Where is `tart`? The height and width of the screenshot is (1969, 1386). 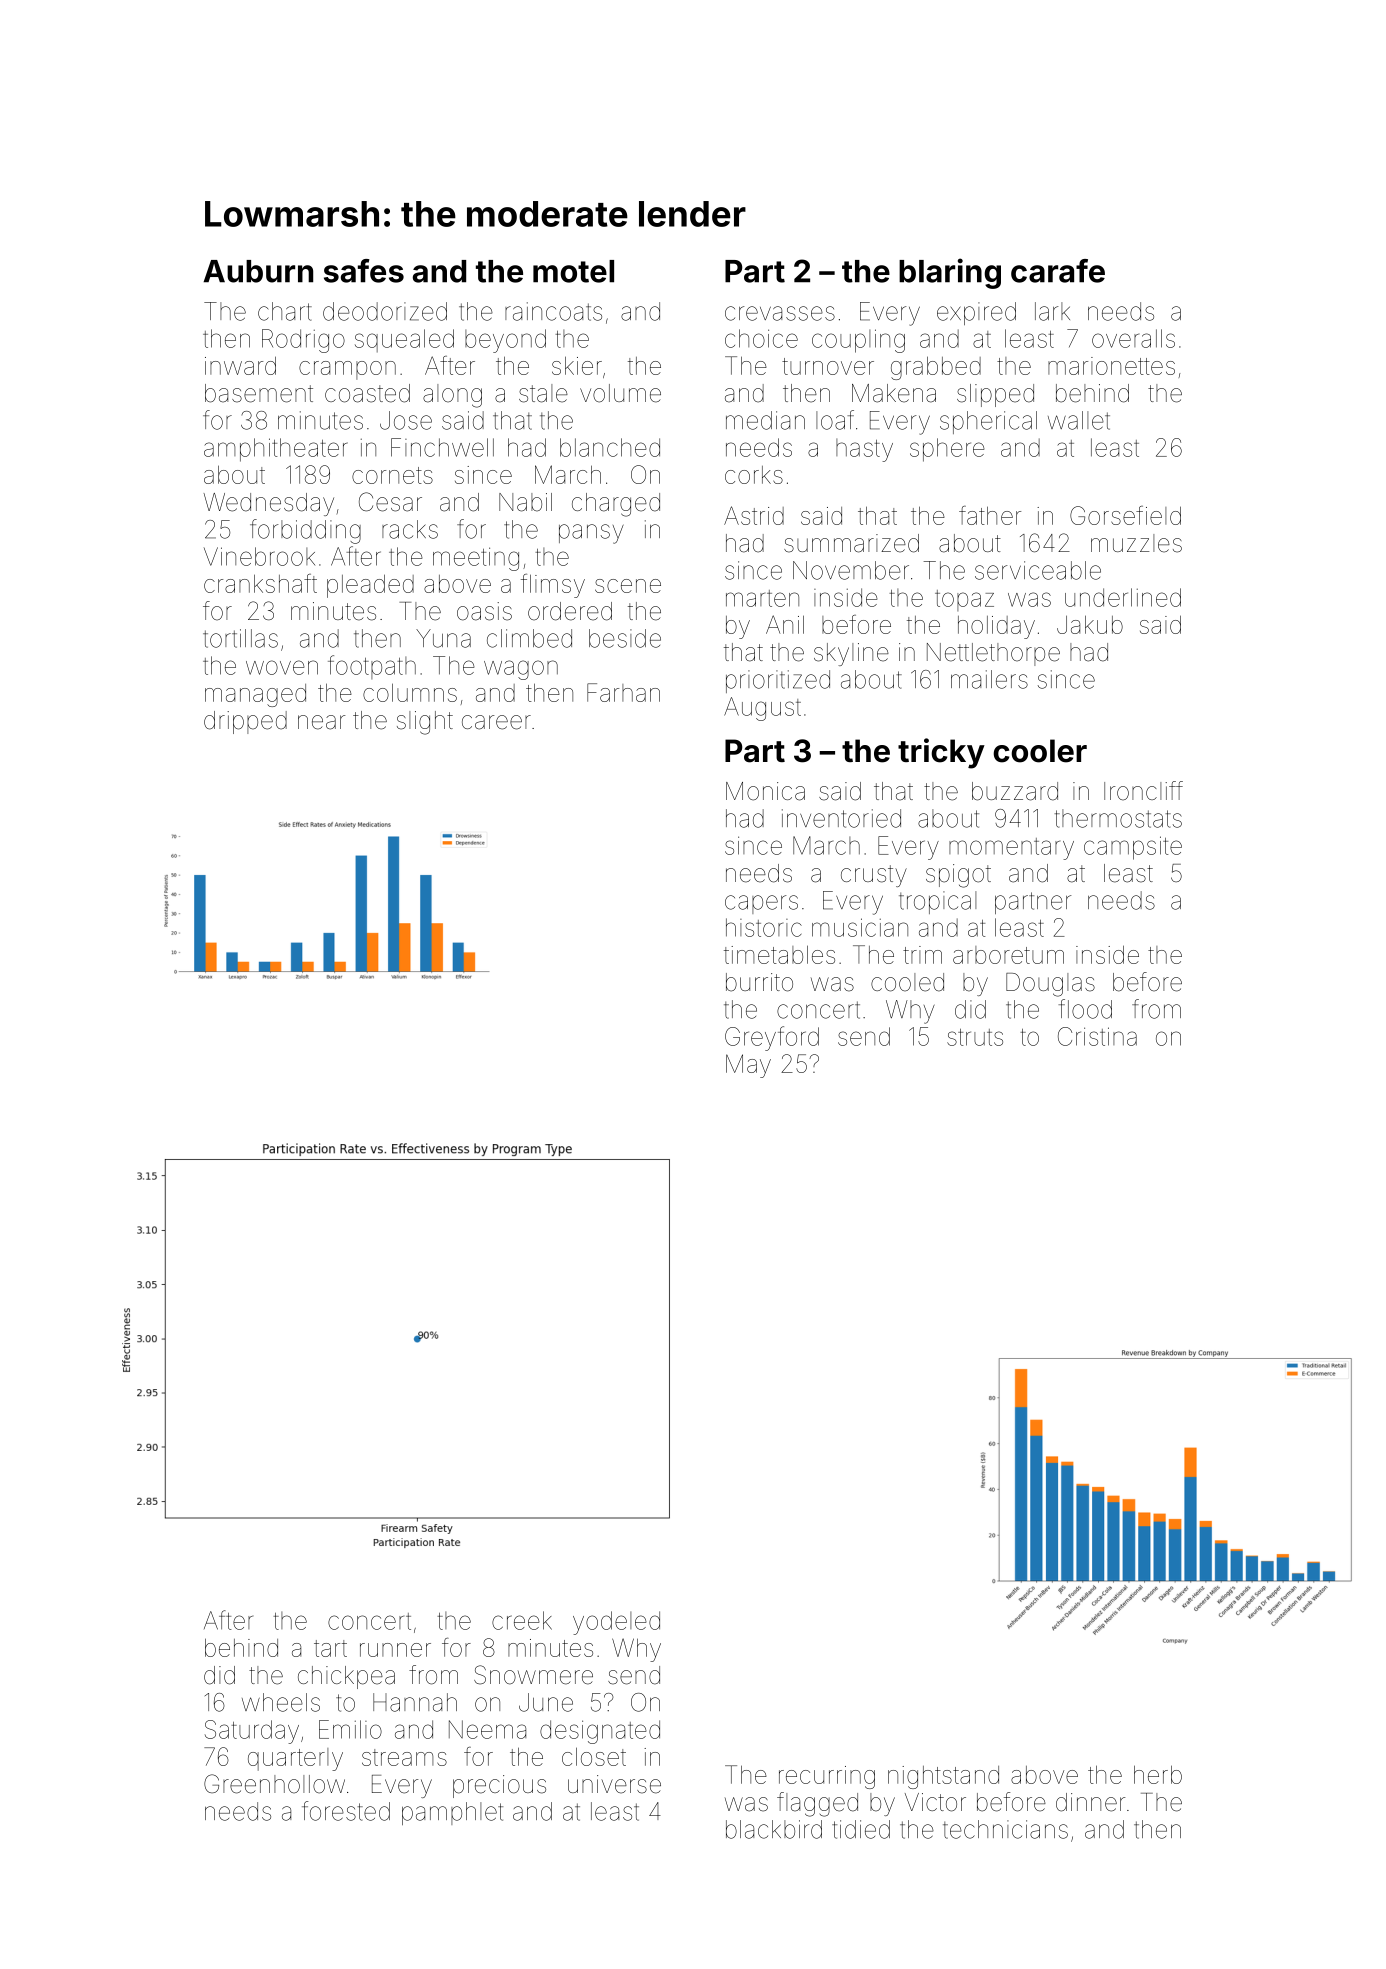 tart is located at coordinates (330, 1648).
